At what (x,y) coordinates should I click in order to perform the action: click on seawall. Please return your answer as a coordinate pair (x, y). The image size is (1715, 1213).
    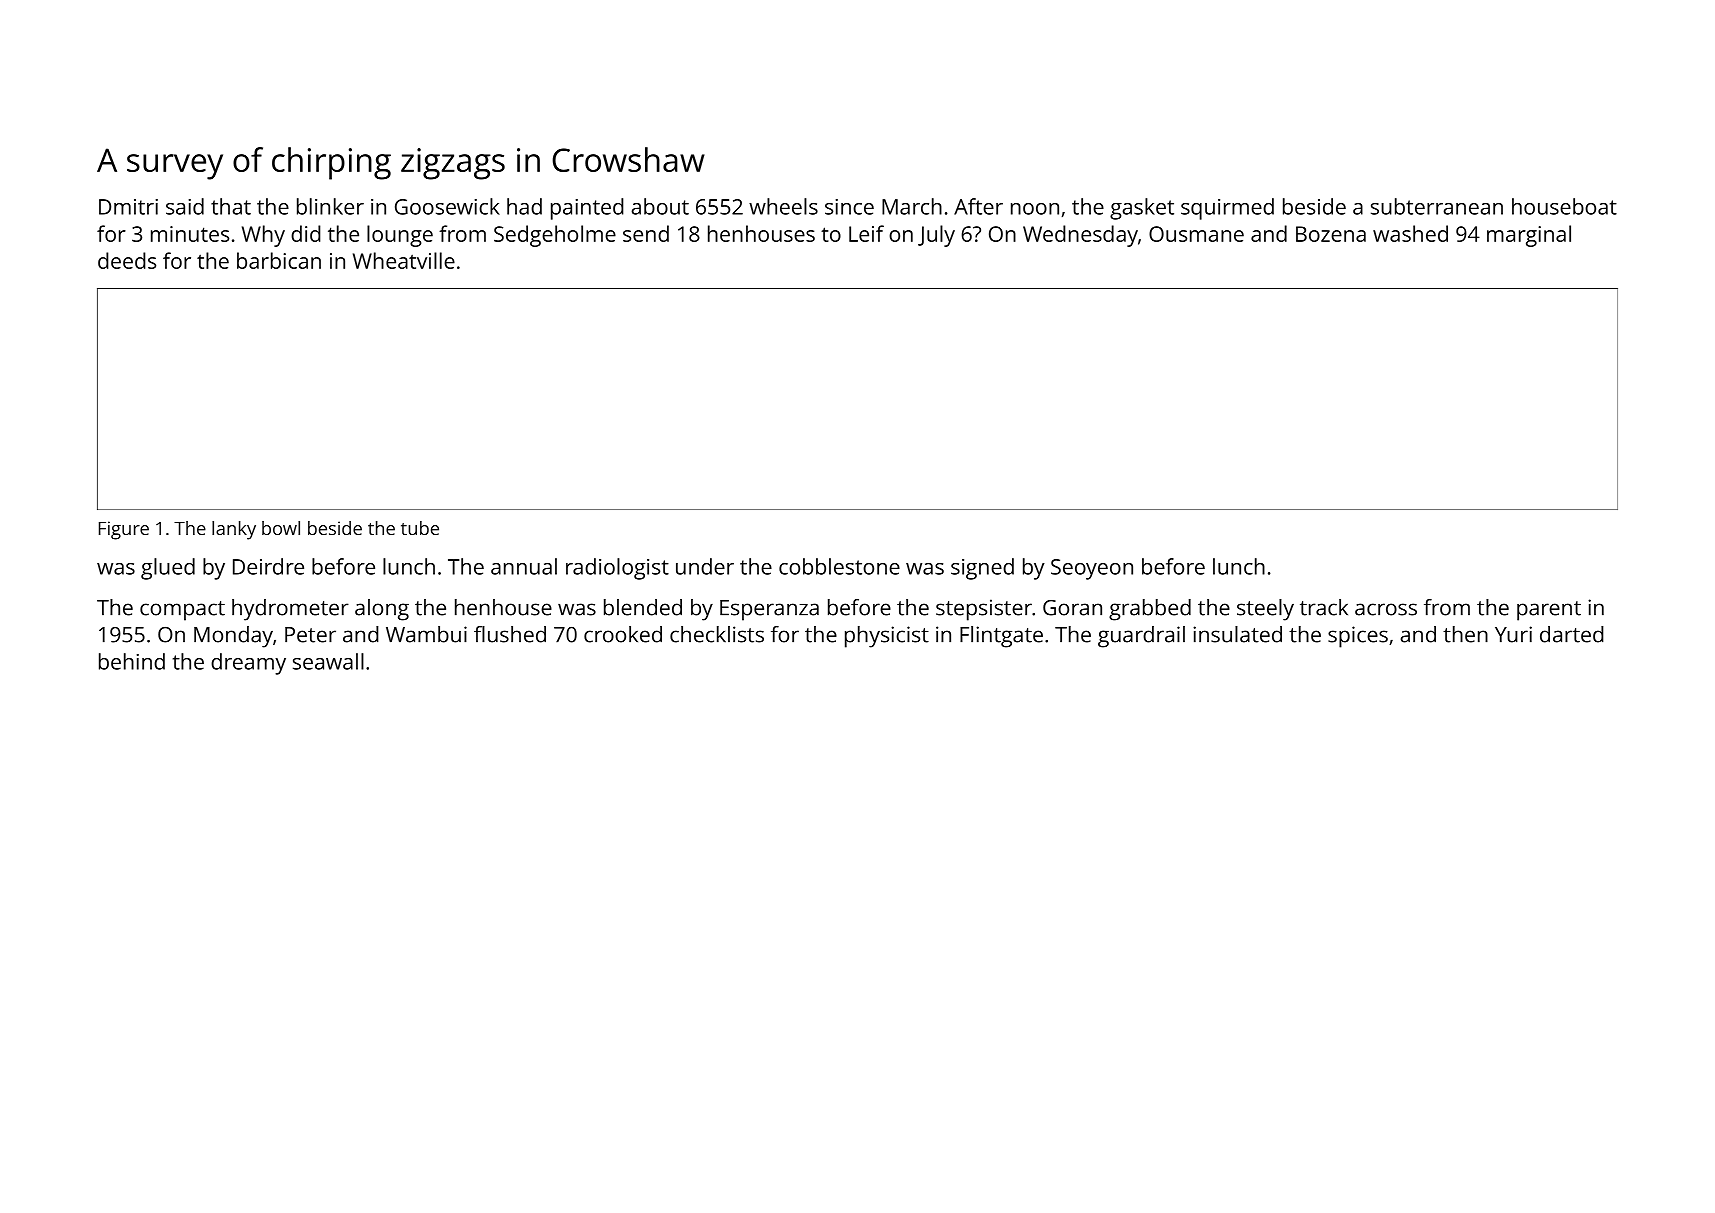
    Looking at the image, I should click on (328, 661).
